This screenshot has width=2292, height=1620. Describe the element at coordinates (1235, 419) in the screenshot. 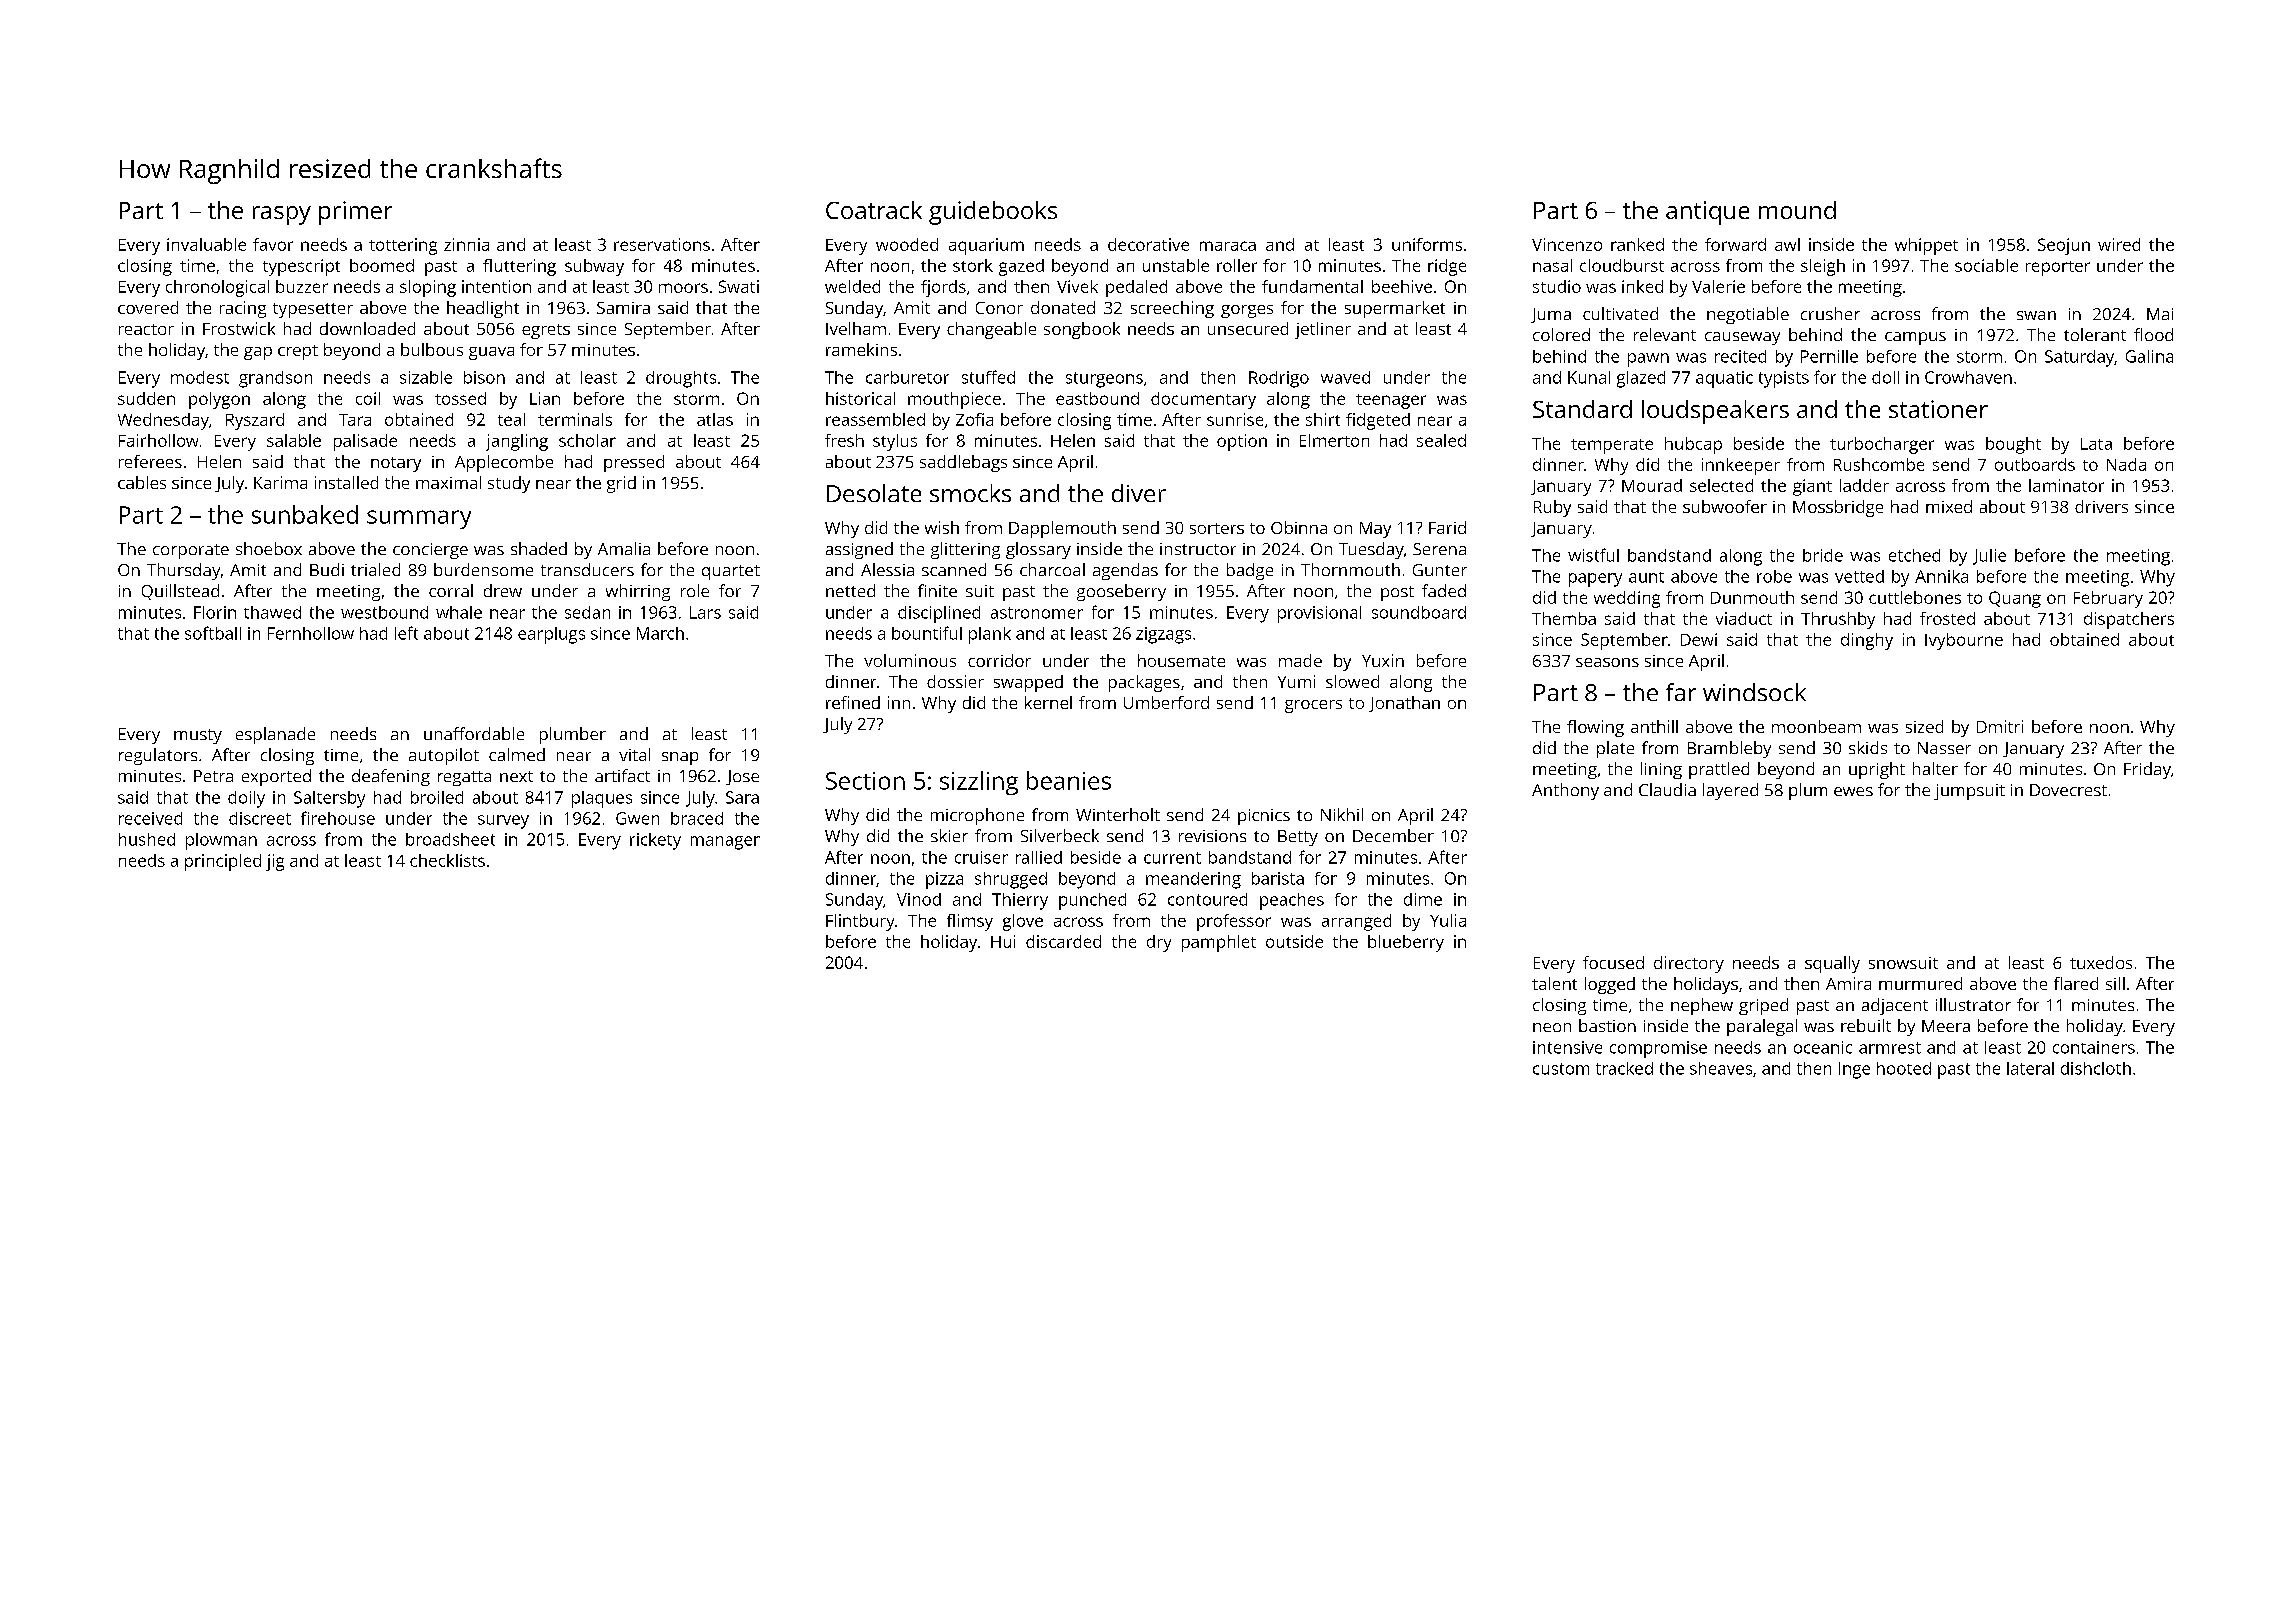

I see `sunrise` at that location.
